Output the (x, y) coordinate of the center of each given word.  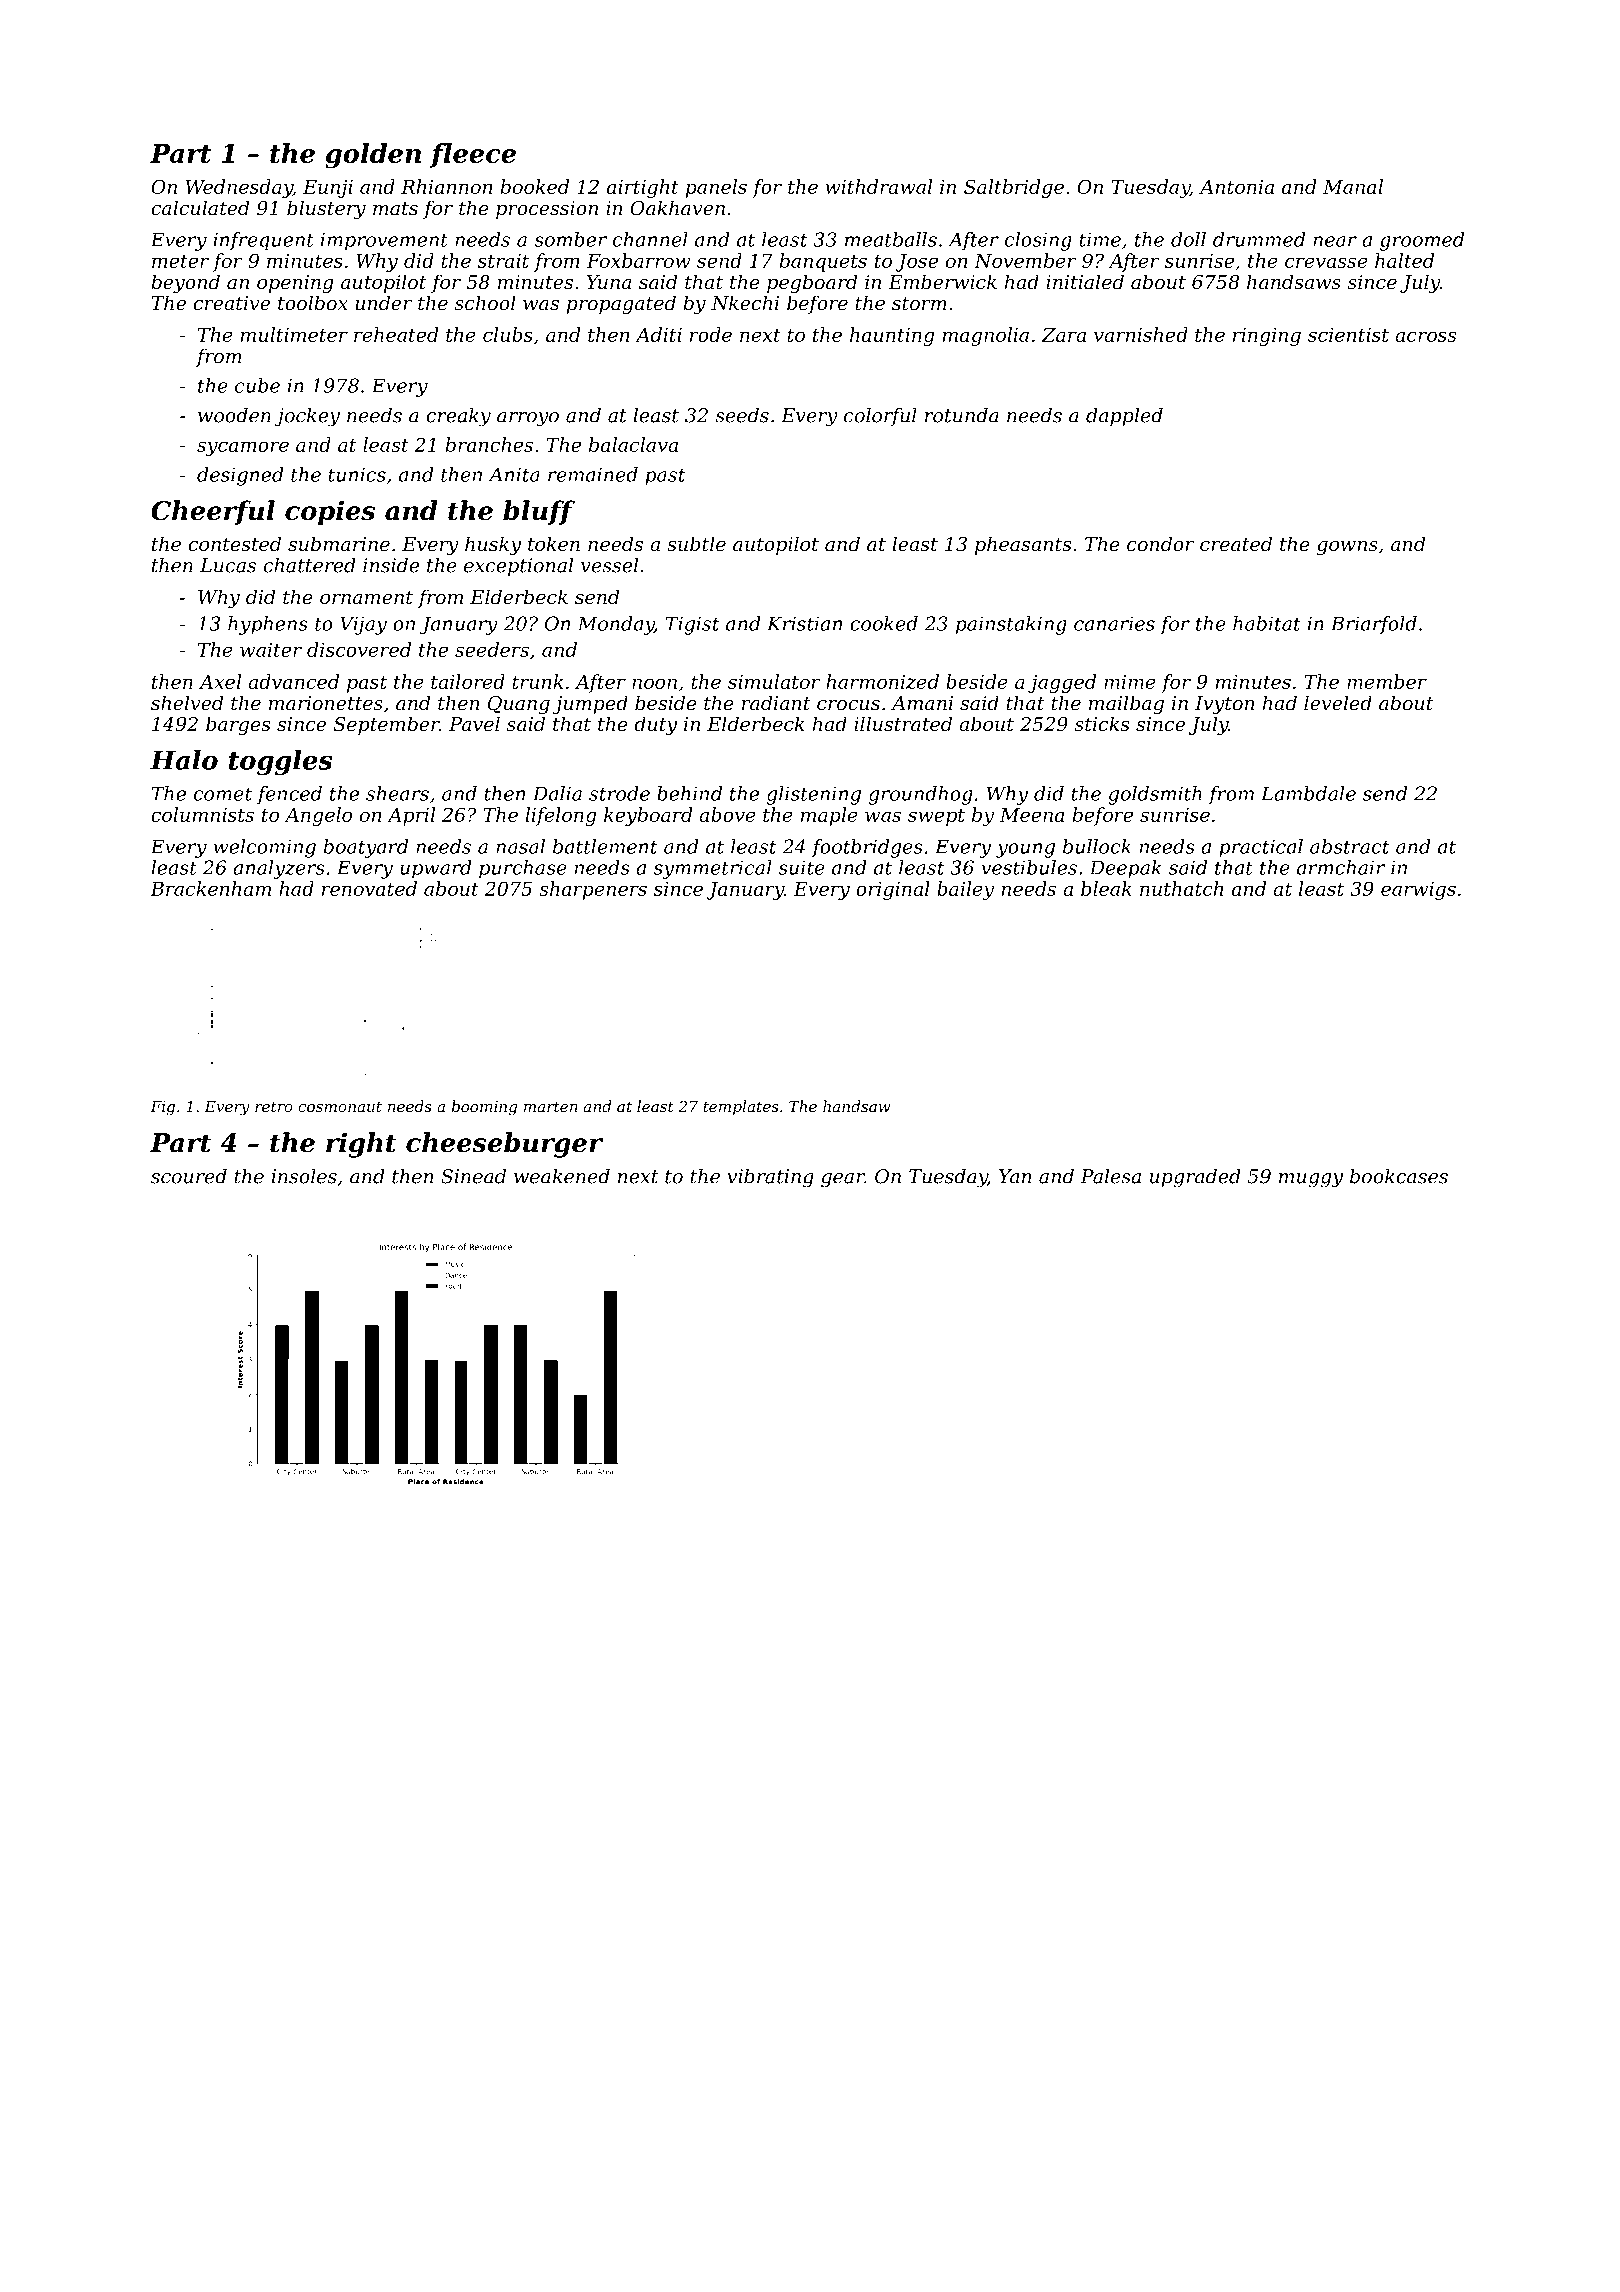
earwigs (1418, 891)
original (893, 890)
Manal (1353, 186)
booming (485, 1108)
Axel (220, 681)
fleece (473, 155)
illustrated (903, 724)
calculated (200, 208)
